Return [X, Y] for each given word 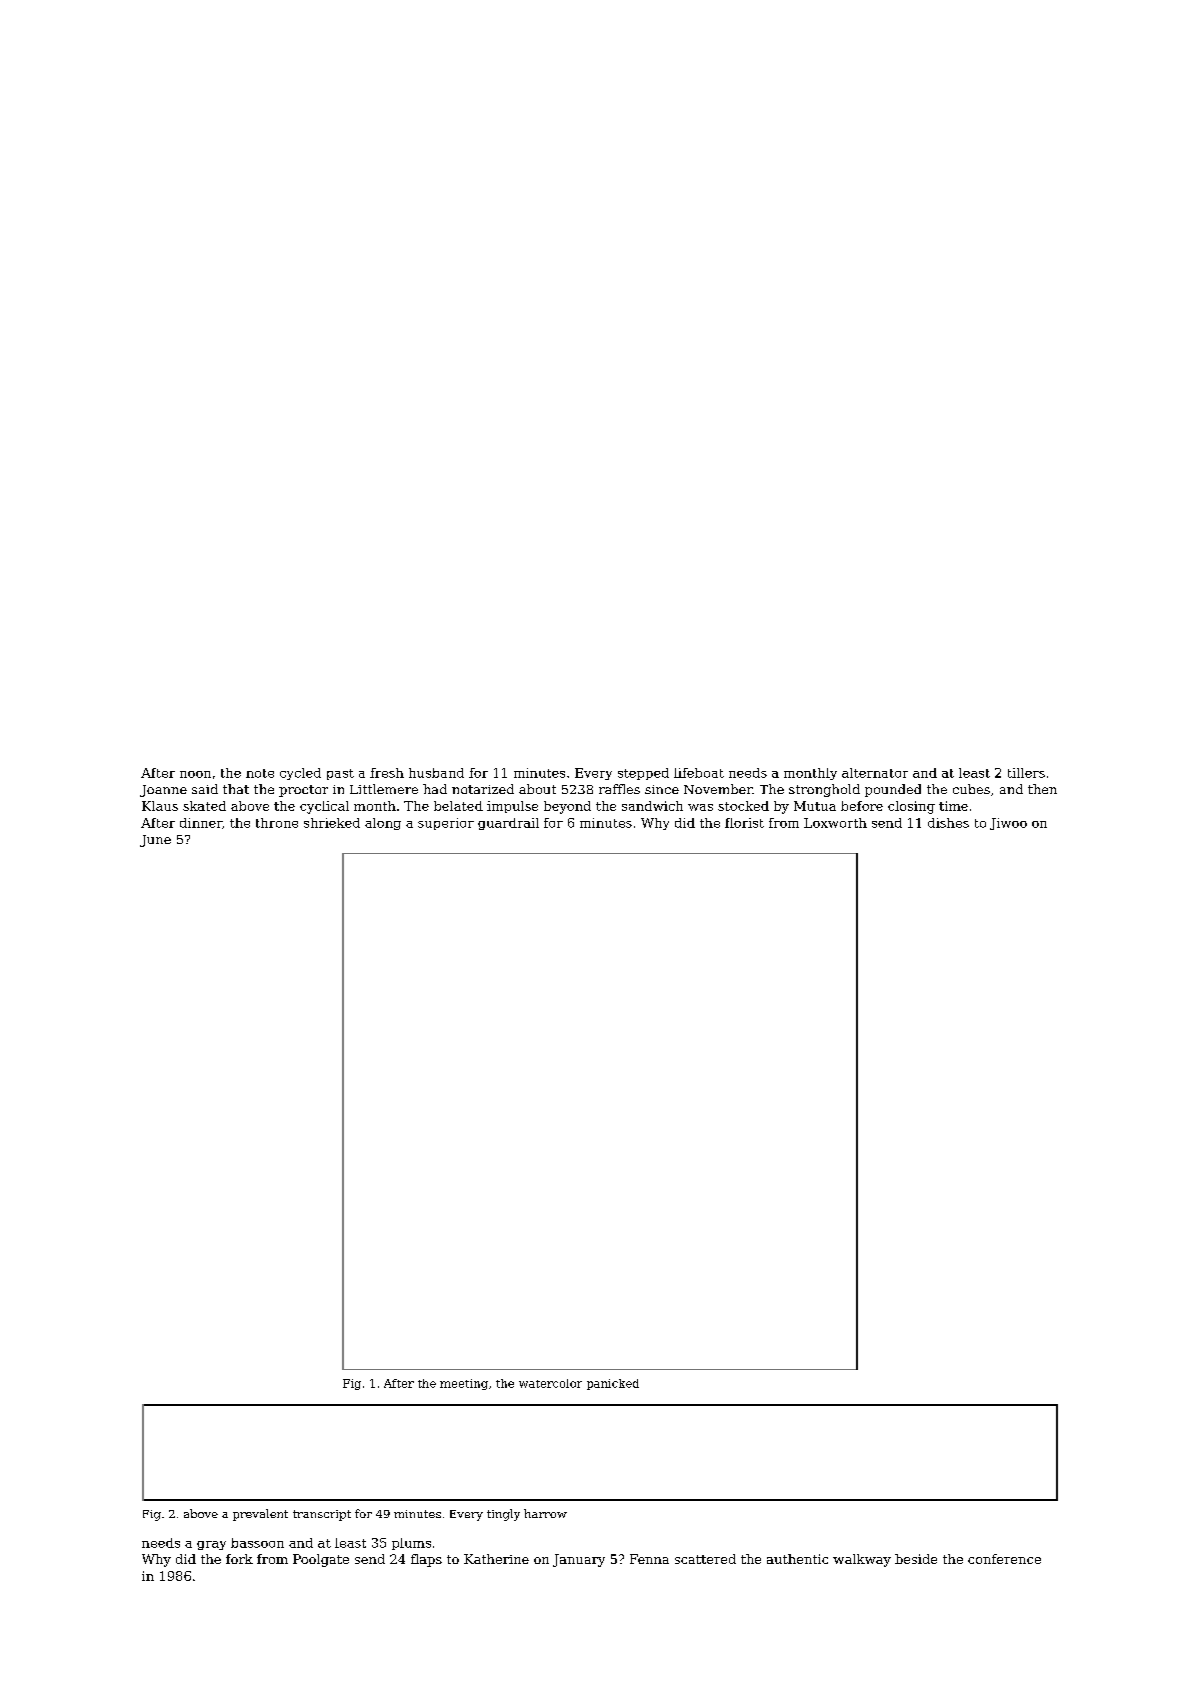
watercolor [550, 1383]
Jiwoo [1008, 824]
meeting [464, 1384]
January [579, 1560]
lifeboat [699, 773]
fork [239, 1559]
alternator [875, 773]
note [260, 773]
